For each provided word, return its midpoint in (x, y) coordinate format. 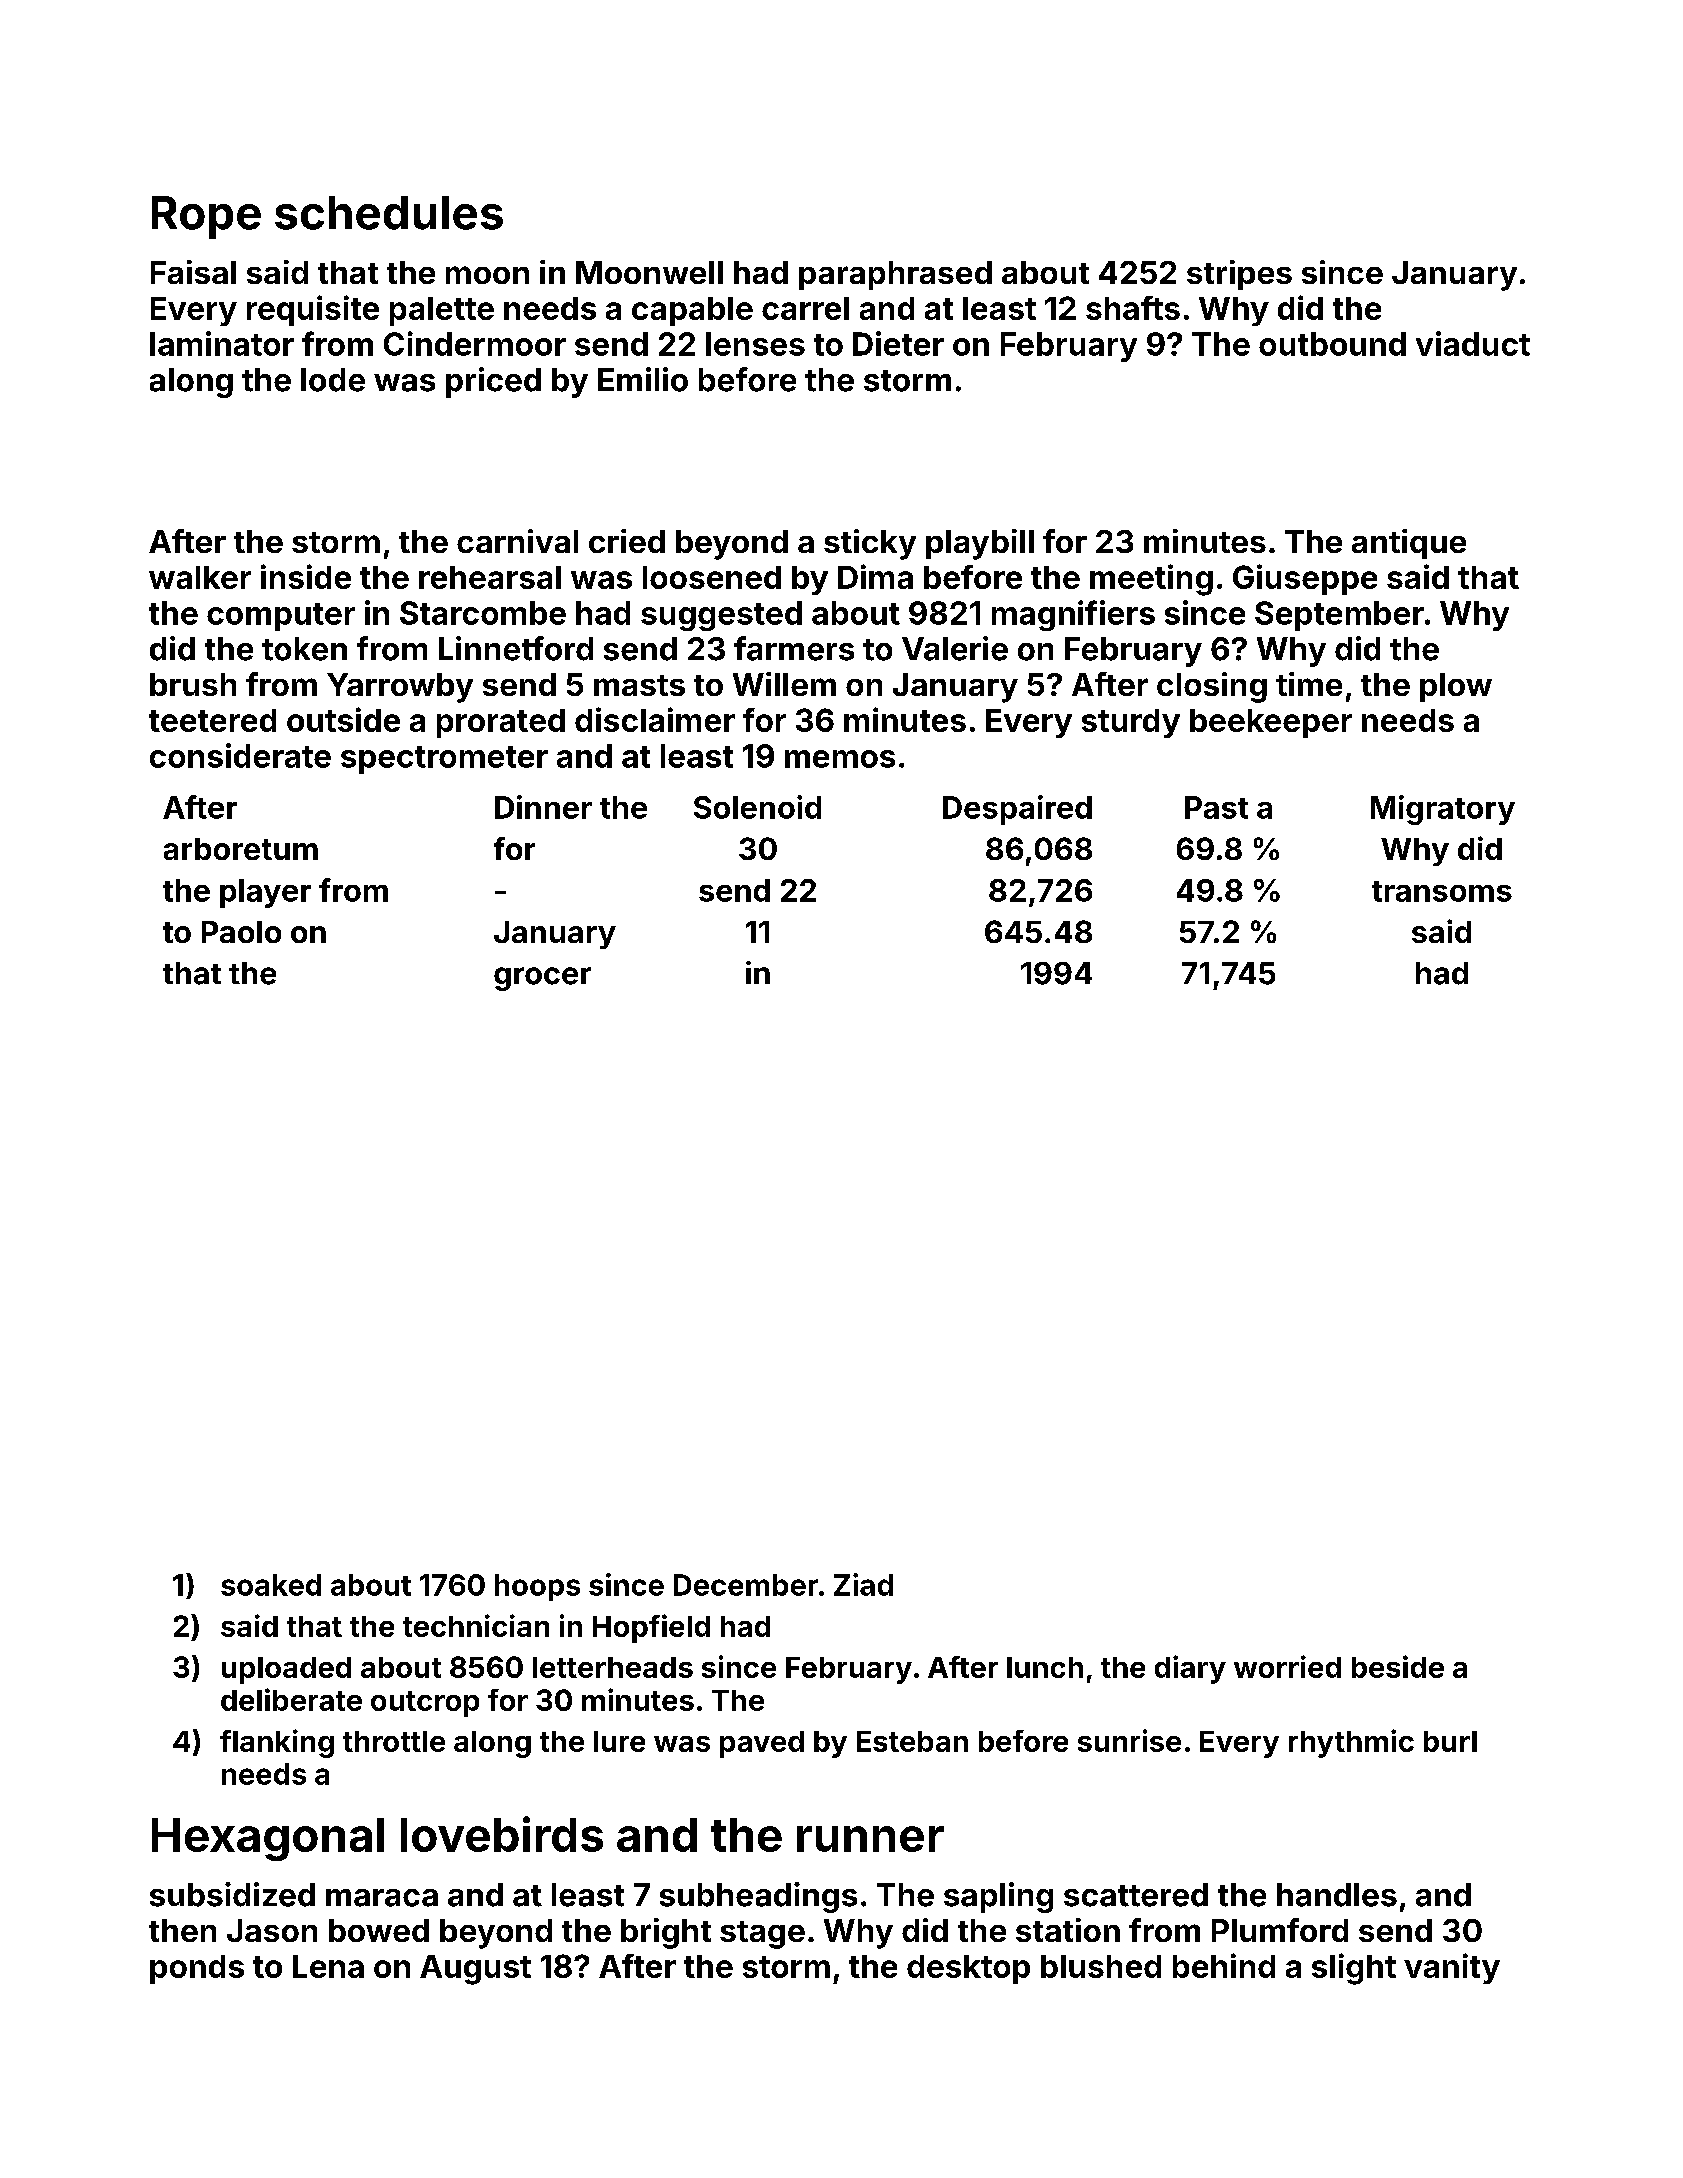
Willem (784, 684)
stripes (1239, 275)
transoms (1442, 891)
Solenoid (757, 807)
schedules (389, 213)
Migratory (1443, 810)
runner (870, 1839)
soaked (271, 1585)
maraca (382, 1898)
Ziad (863, 1584)
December (746, 1585)
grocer (542, 979)
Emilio (643, 379)
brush (193, 684)
